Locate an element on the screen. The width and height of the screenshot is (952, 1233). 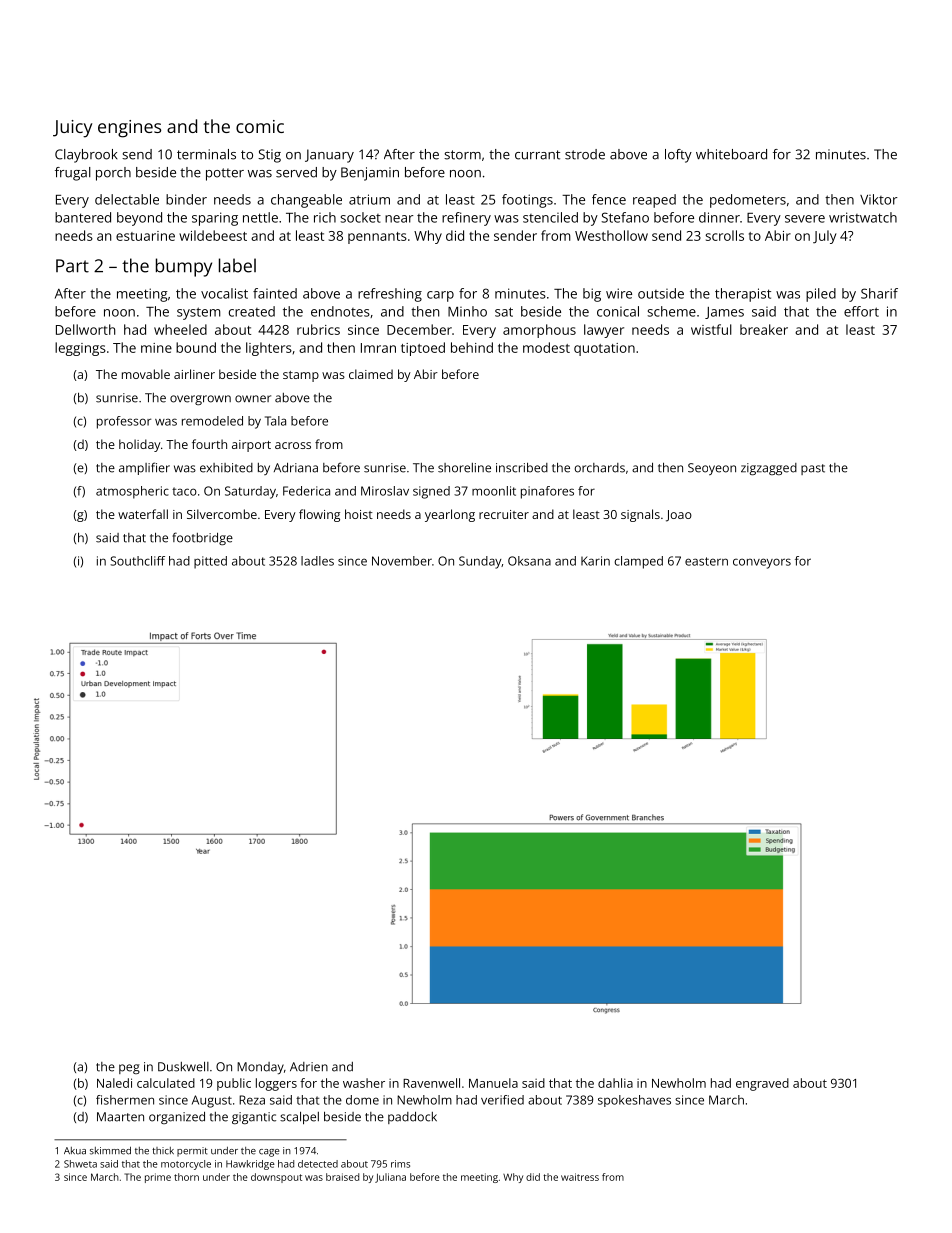
near is located at coordinates (399, 219).
